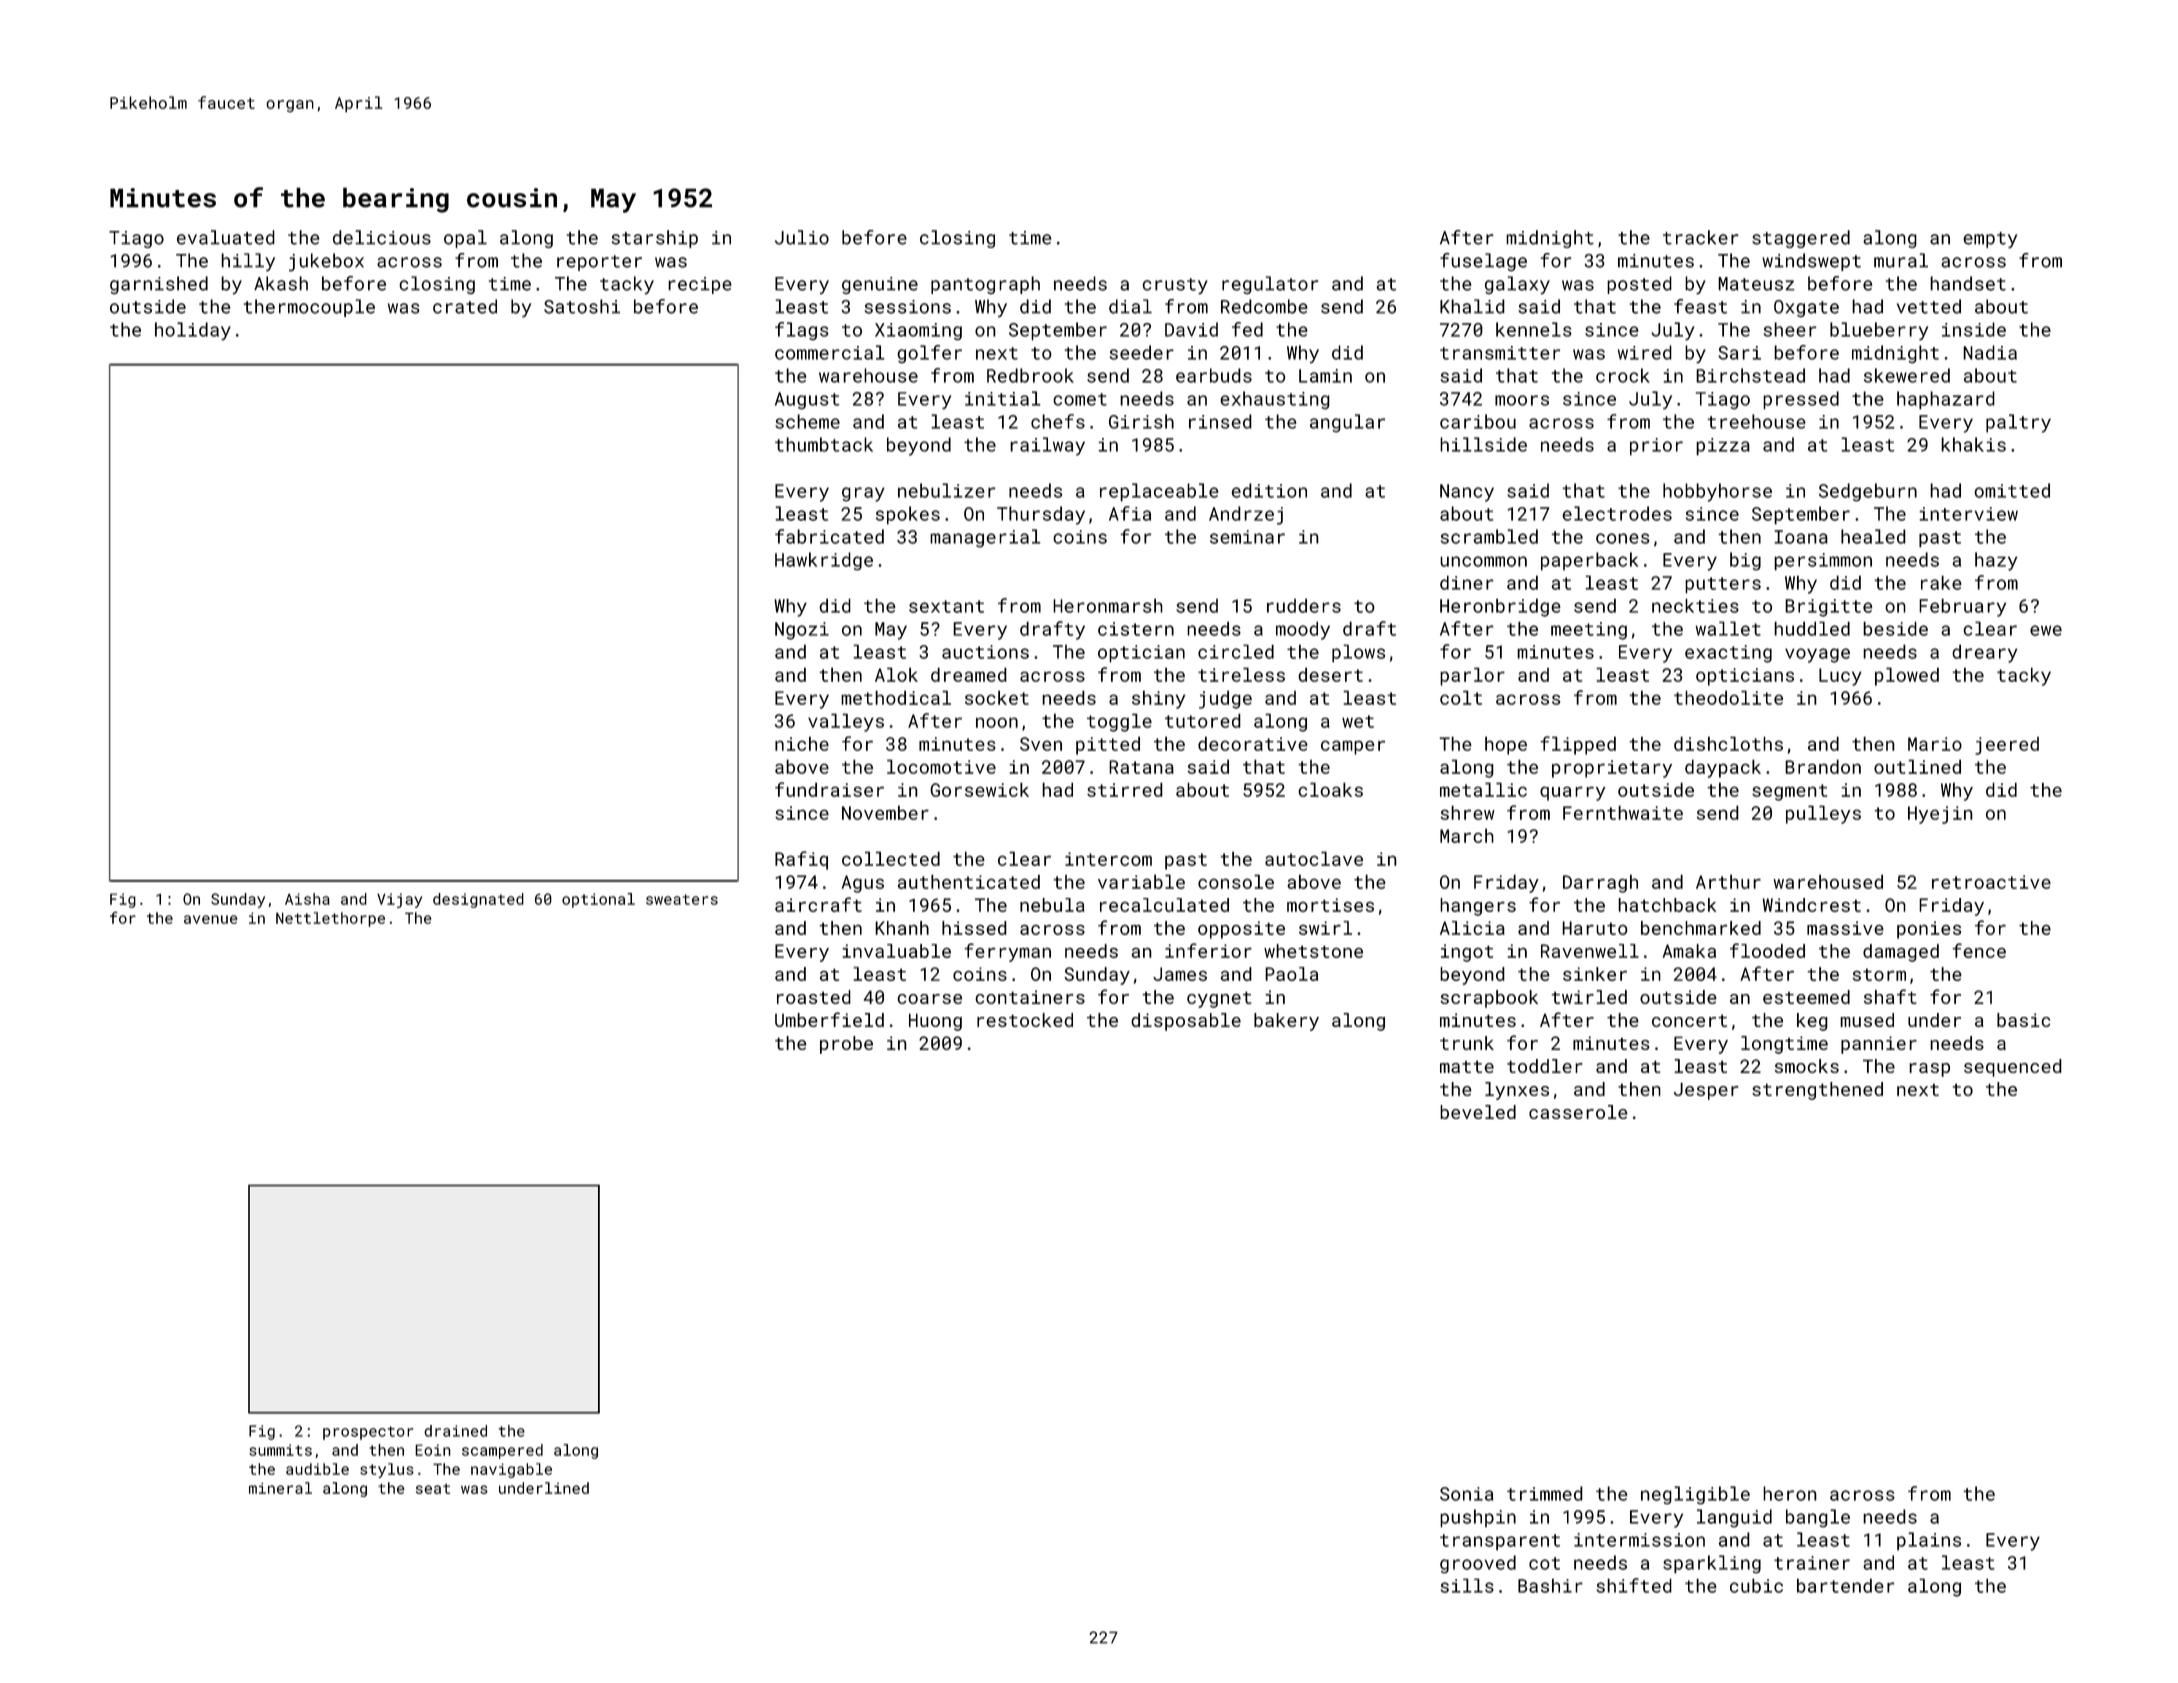  What do you see at coordinates (846, 1045) in the image?
I see `probe` at bounding box center [846, 1045].
